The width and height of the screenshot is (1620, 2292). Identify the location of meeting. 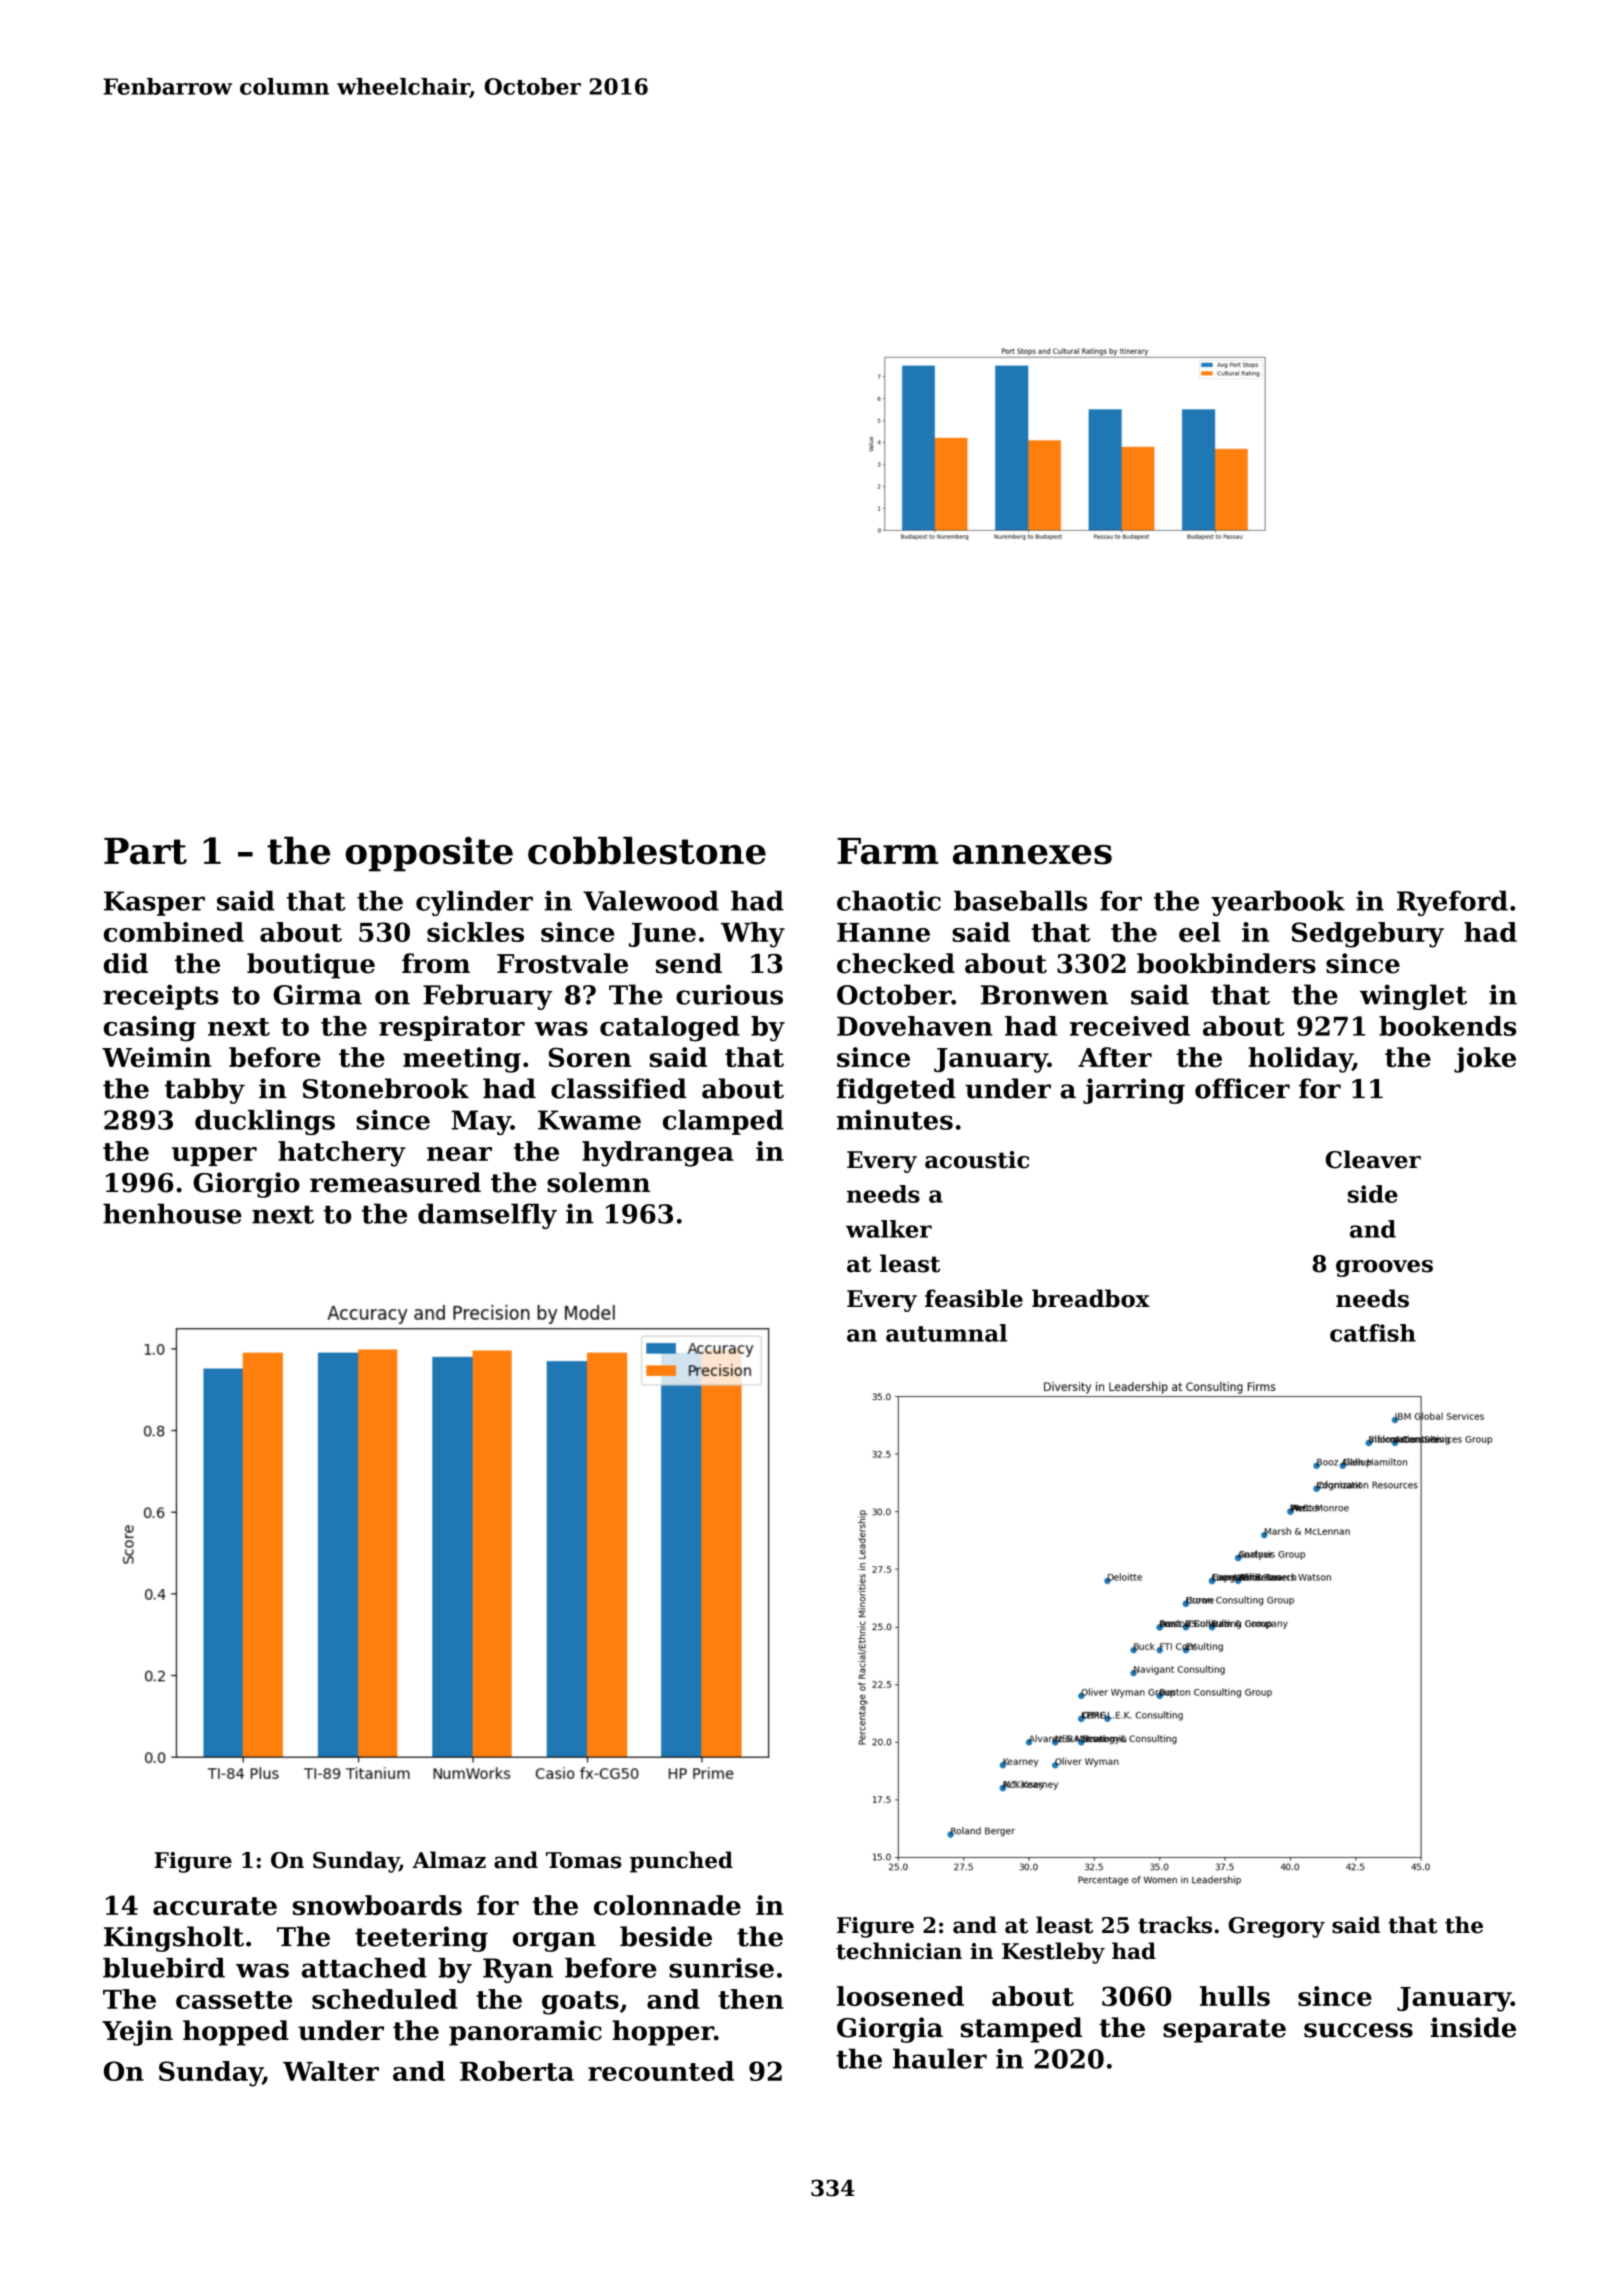
(462, 1060).
